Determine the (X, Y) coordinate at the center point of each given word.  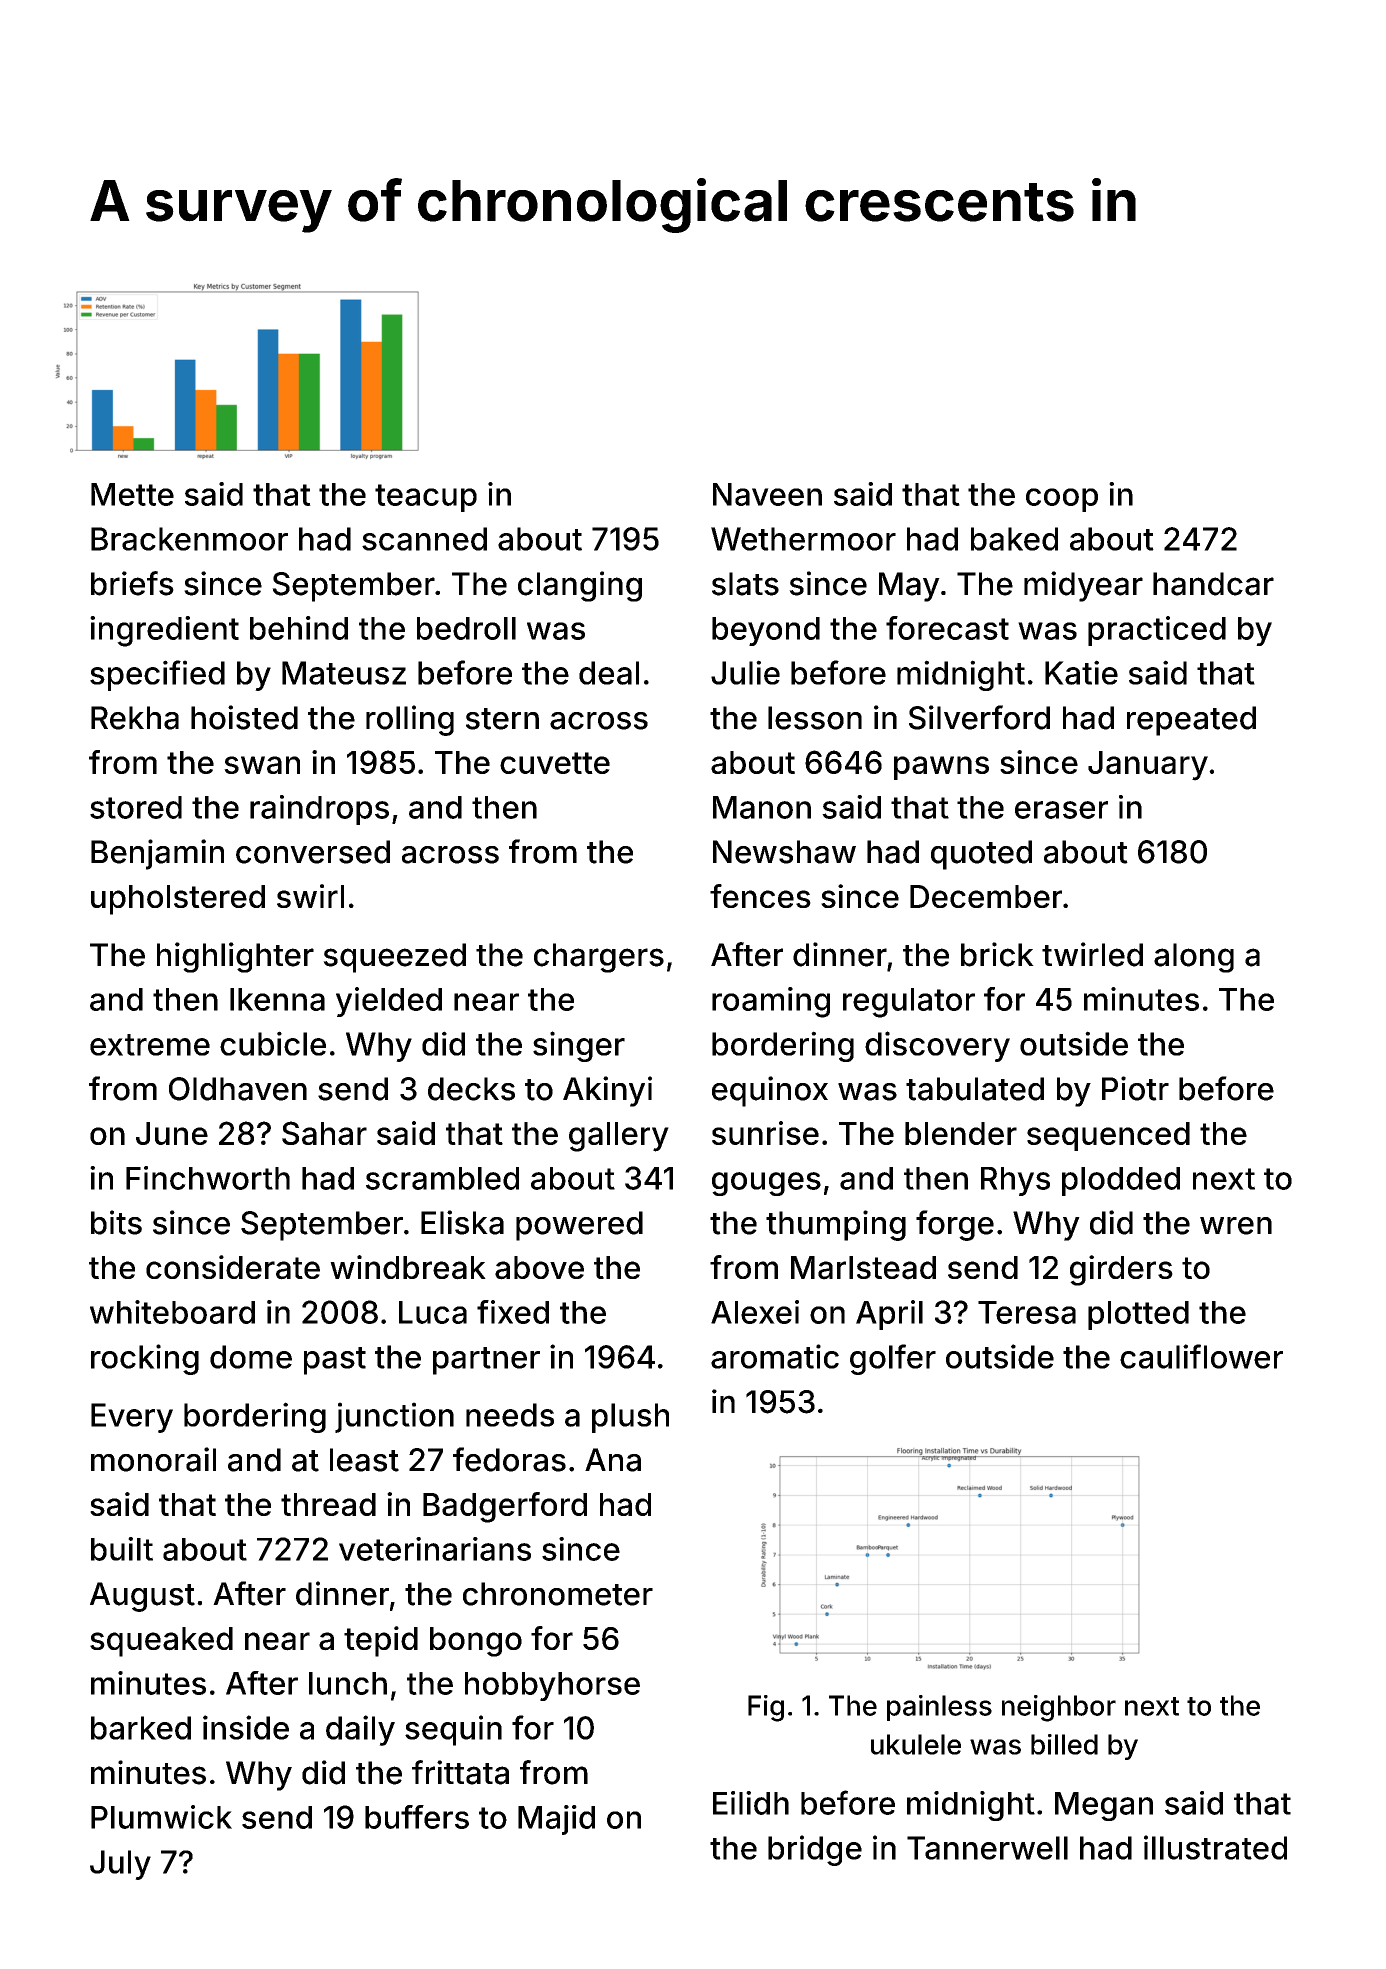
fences (760, 896)
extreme (150, 1045)
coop (1062, 500)
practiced (1157, 631)
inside (246, 1727)
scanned (424, 539)
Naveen (767, 494)
